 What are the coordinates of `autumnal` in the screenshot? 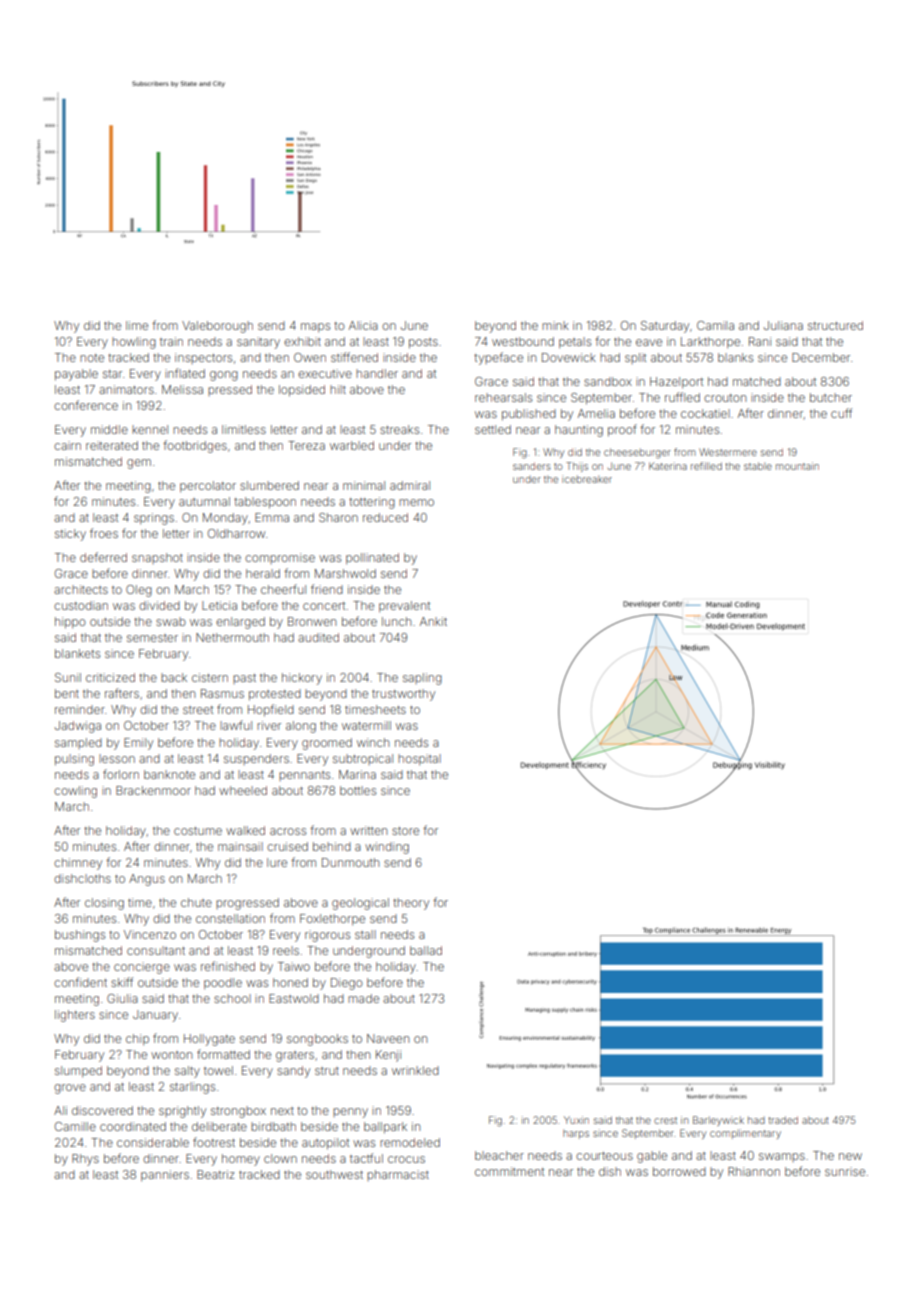 It's located at (204, 501).
